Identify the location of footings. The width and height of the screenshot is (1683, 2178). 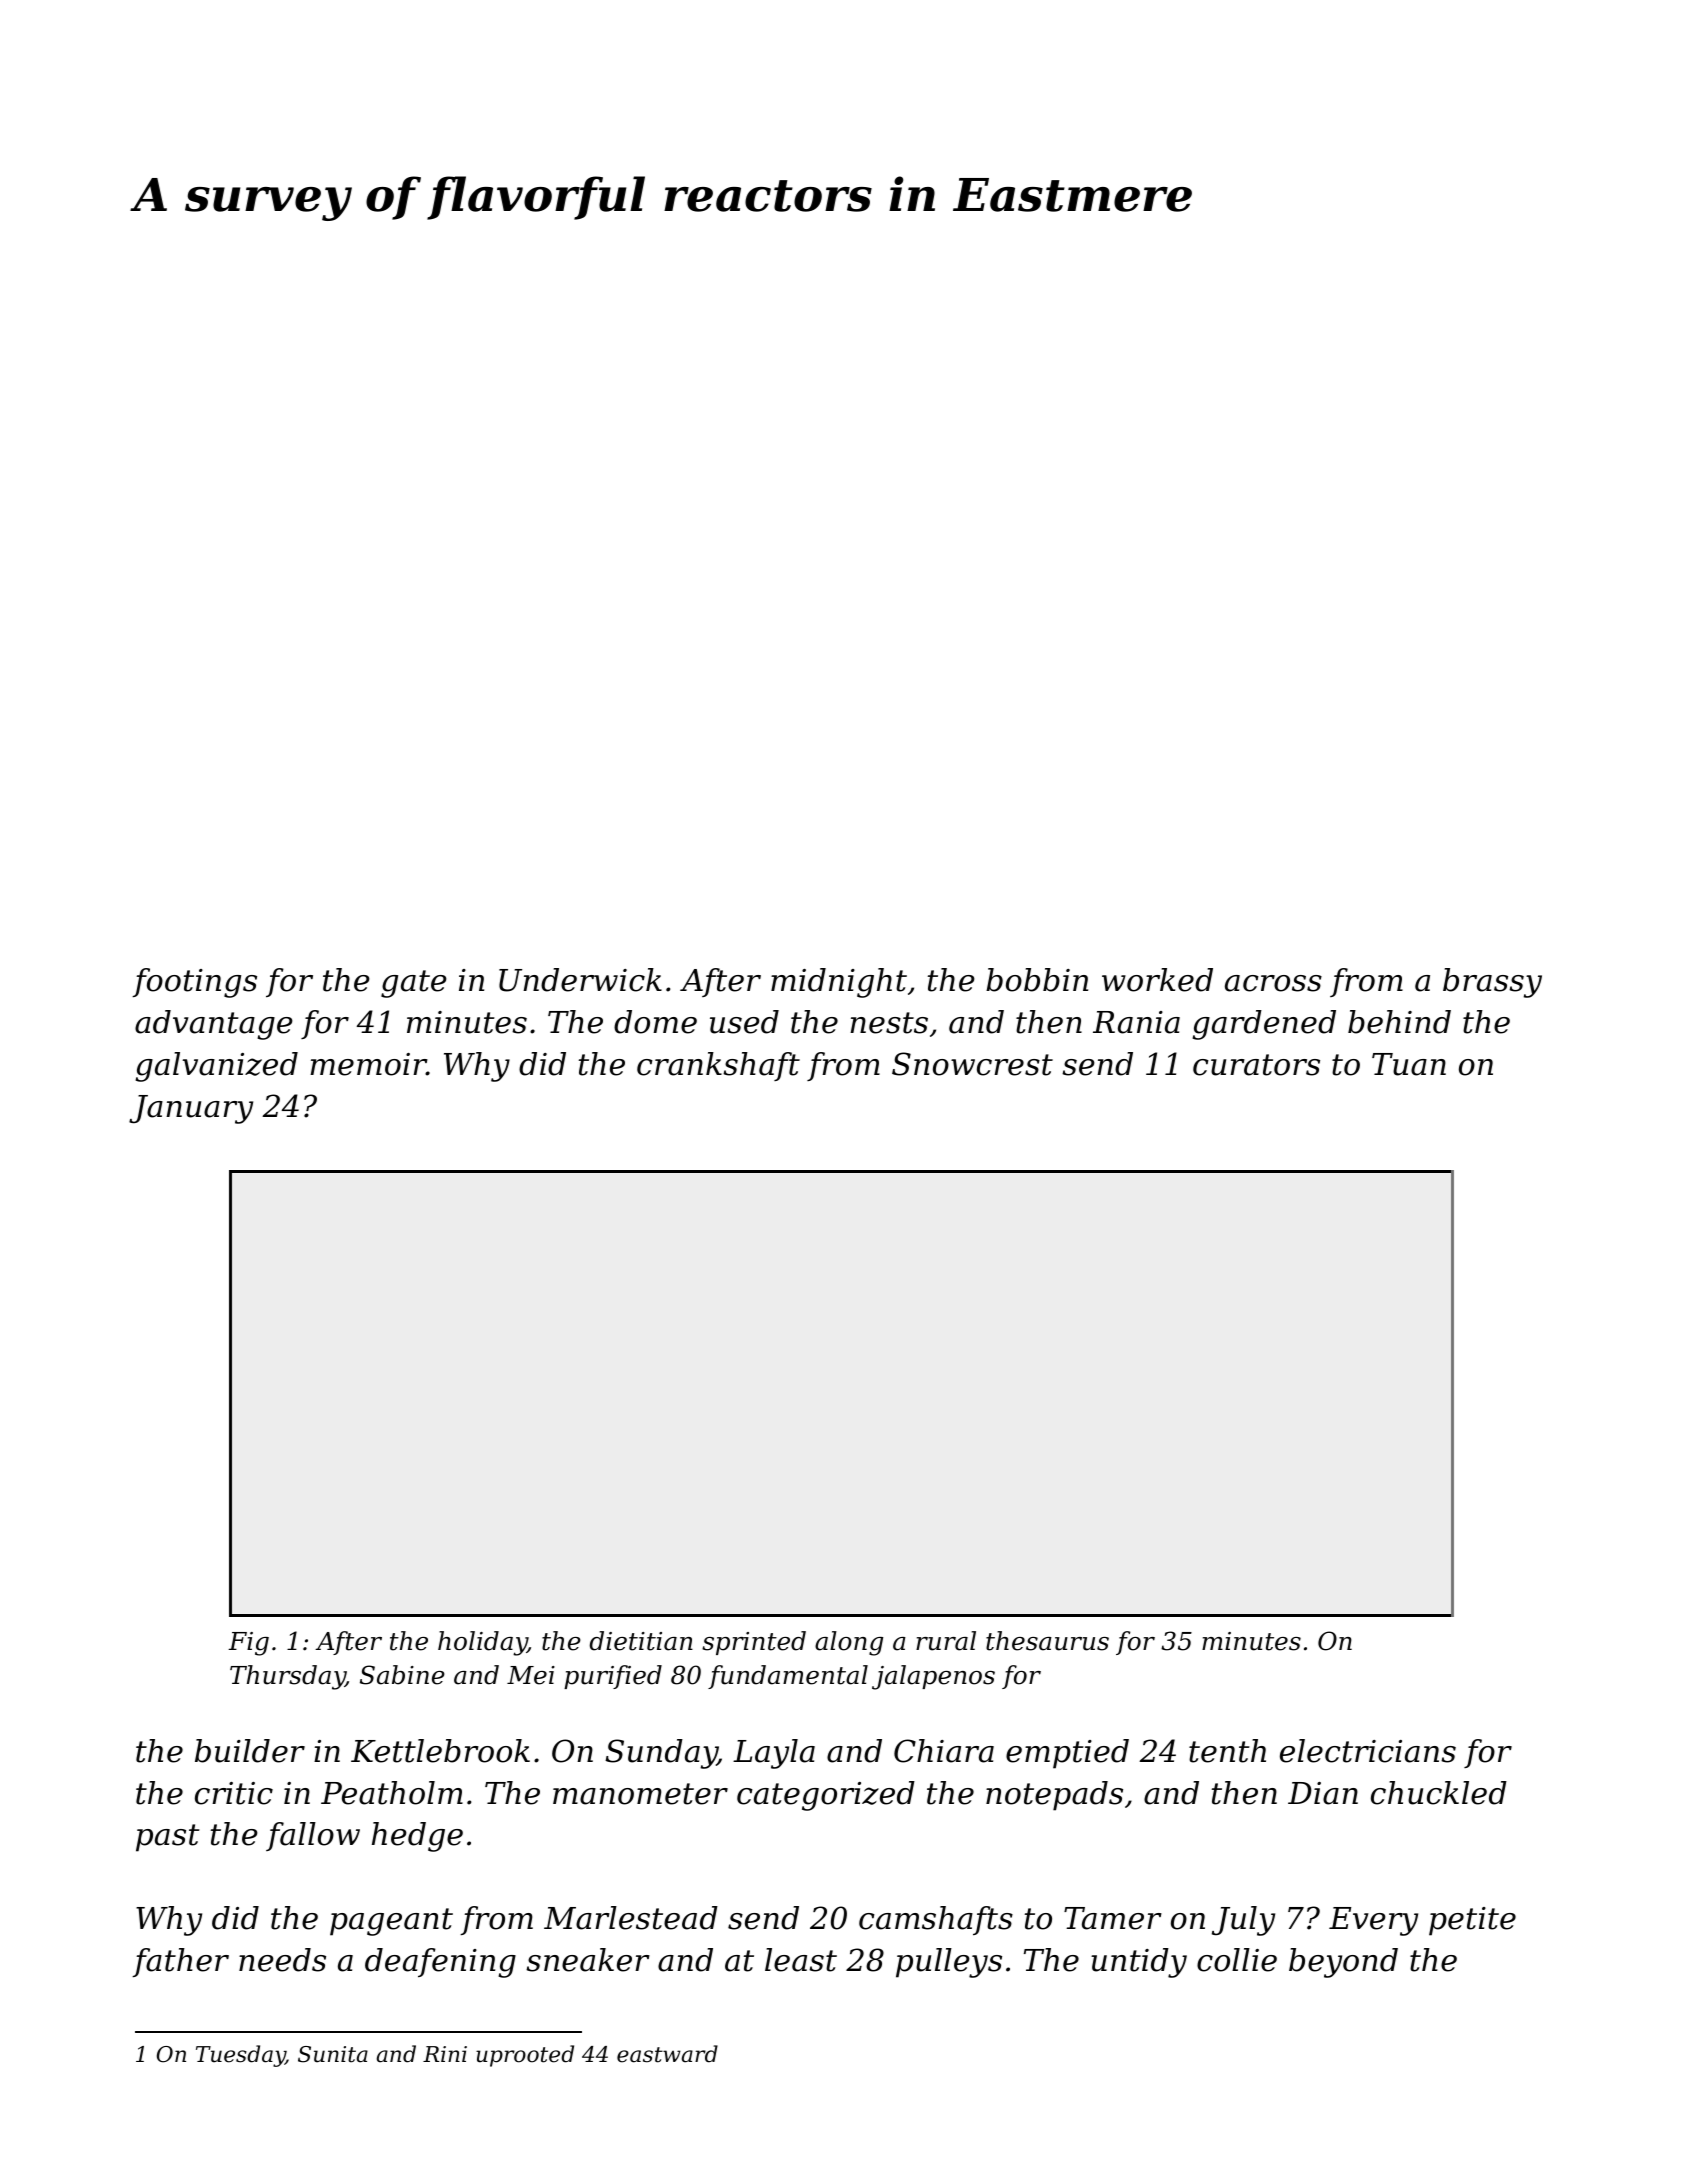
(194, 983).
